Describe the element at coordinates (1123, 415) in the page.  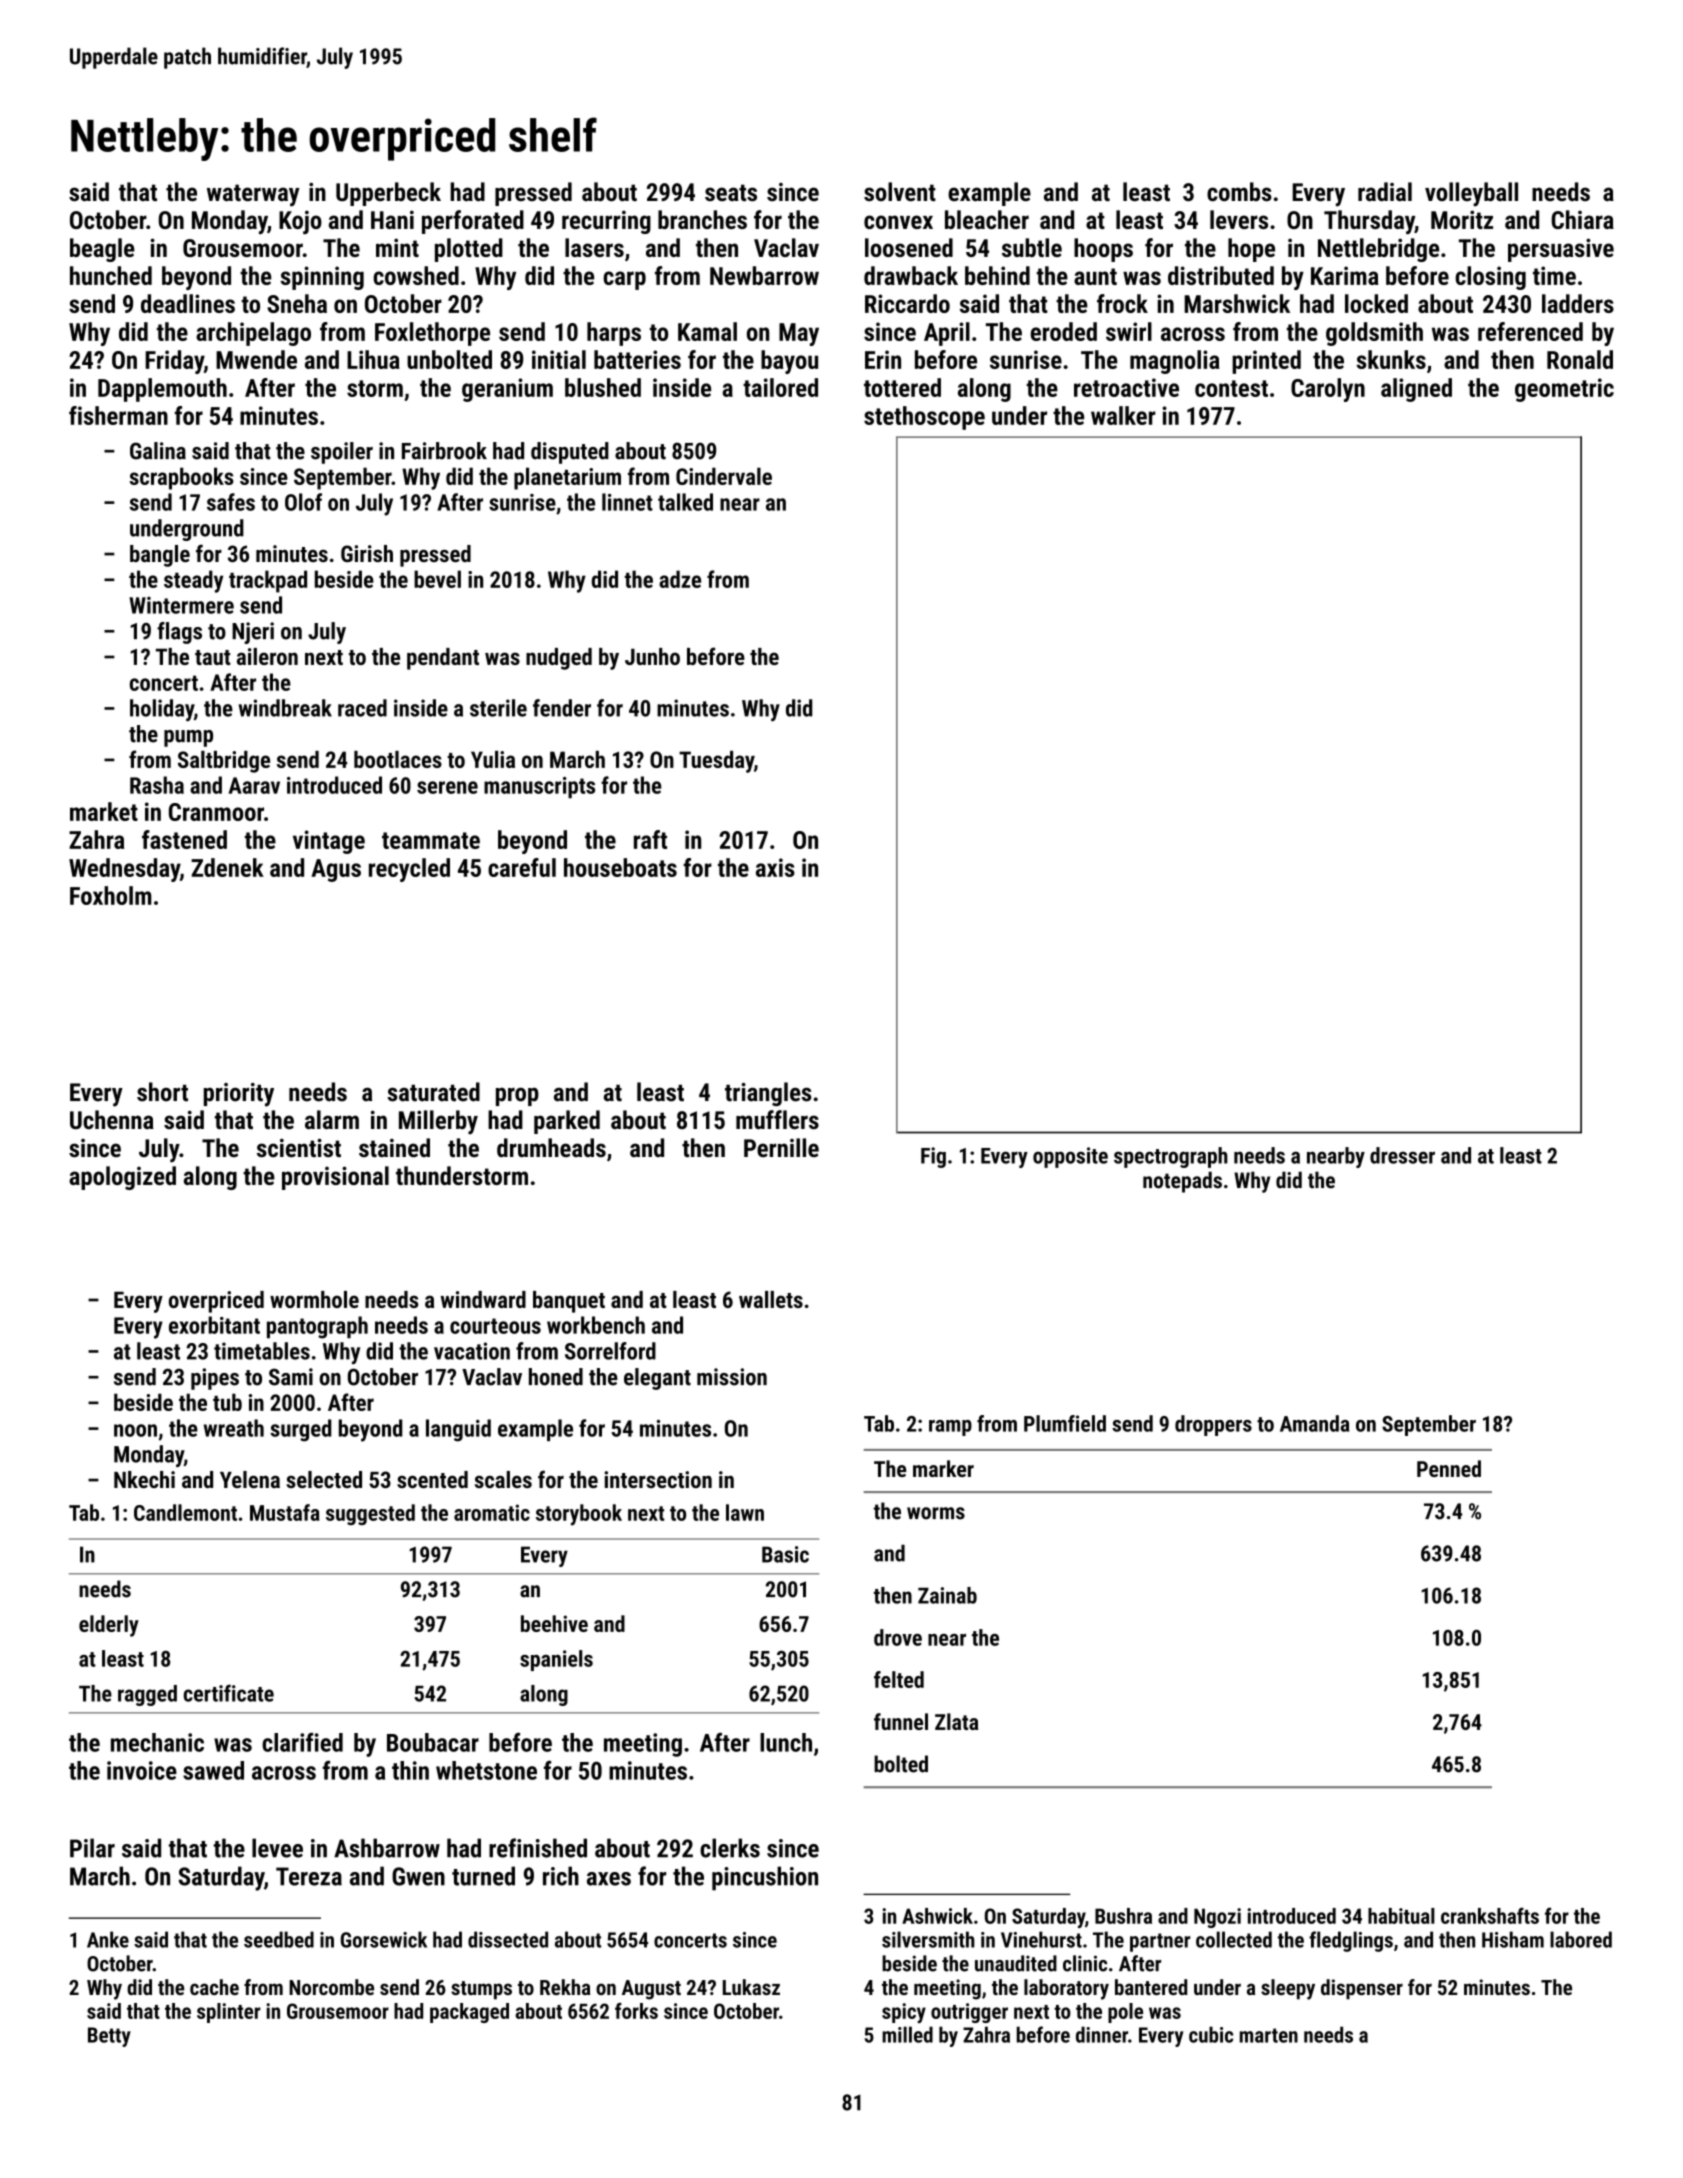
I see `walker` at that location.
